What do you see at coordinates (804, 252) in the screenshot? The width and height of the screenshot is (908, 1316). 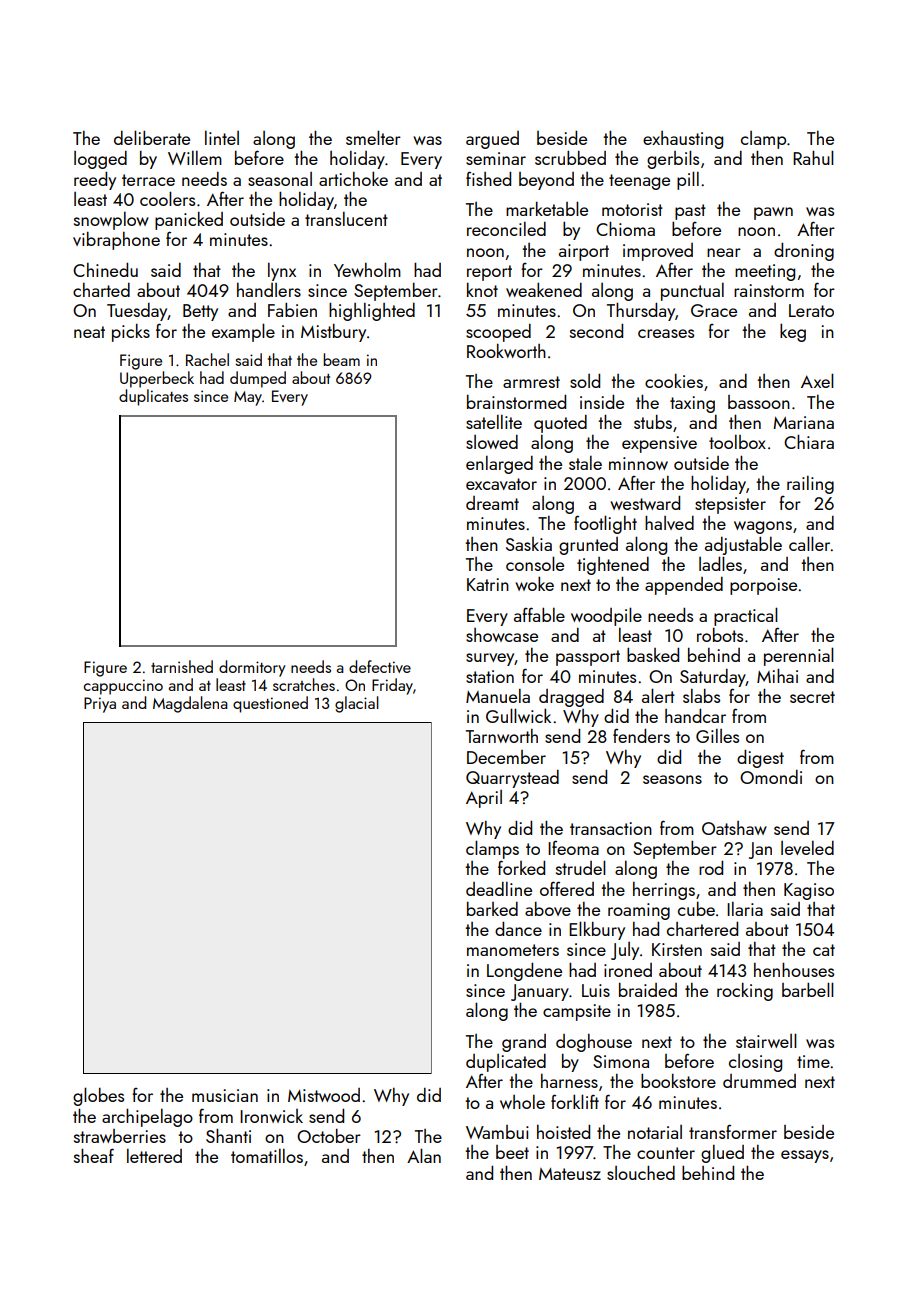 I see `droning` at bounding box center [804, 252].
